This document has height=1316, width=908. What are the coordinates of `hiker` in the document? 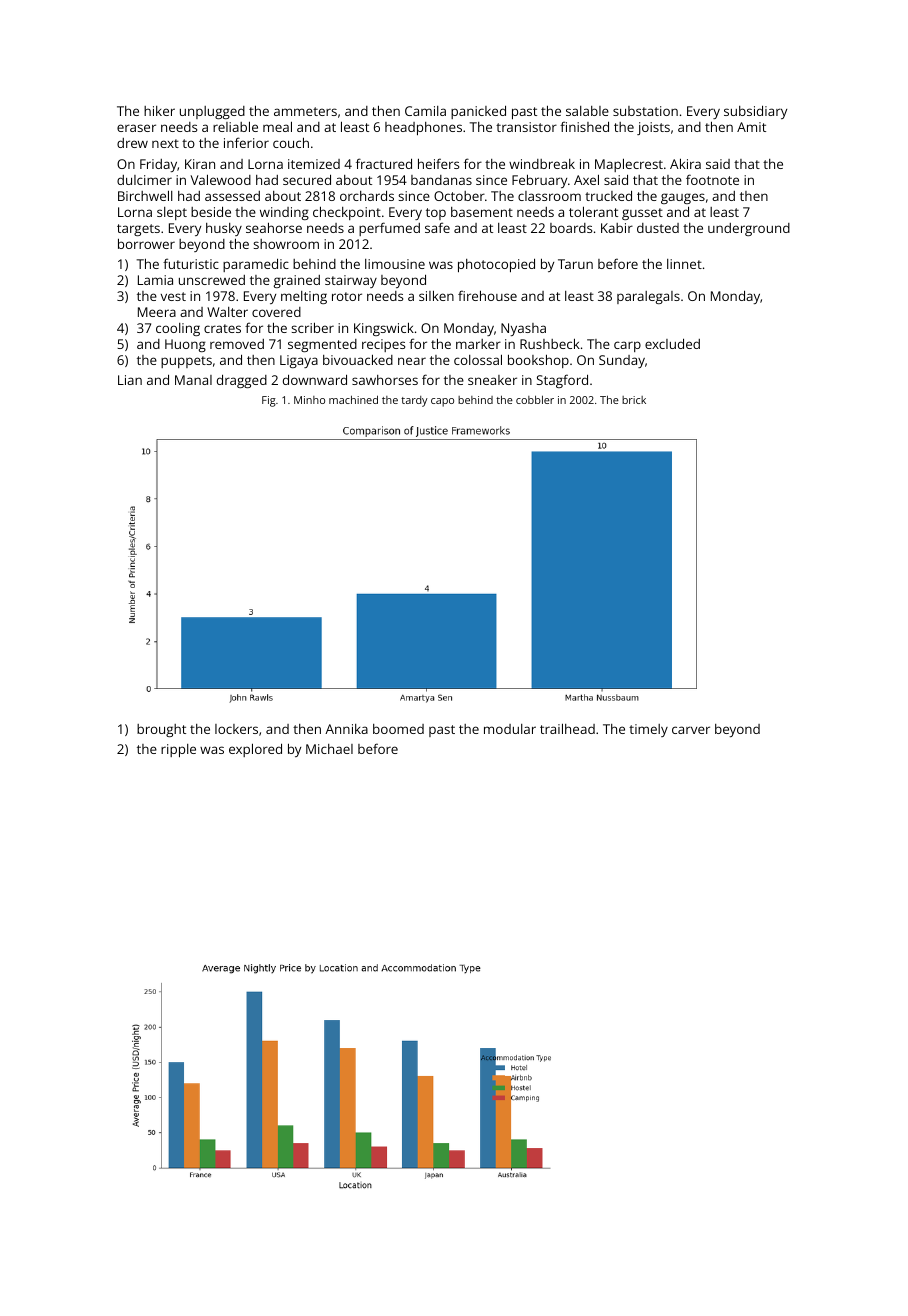 It's located at (159, 111).
